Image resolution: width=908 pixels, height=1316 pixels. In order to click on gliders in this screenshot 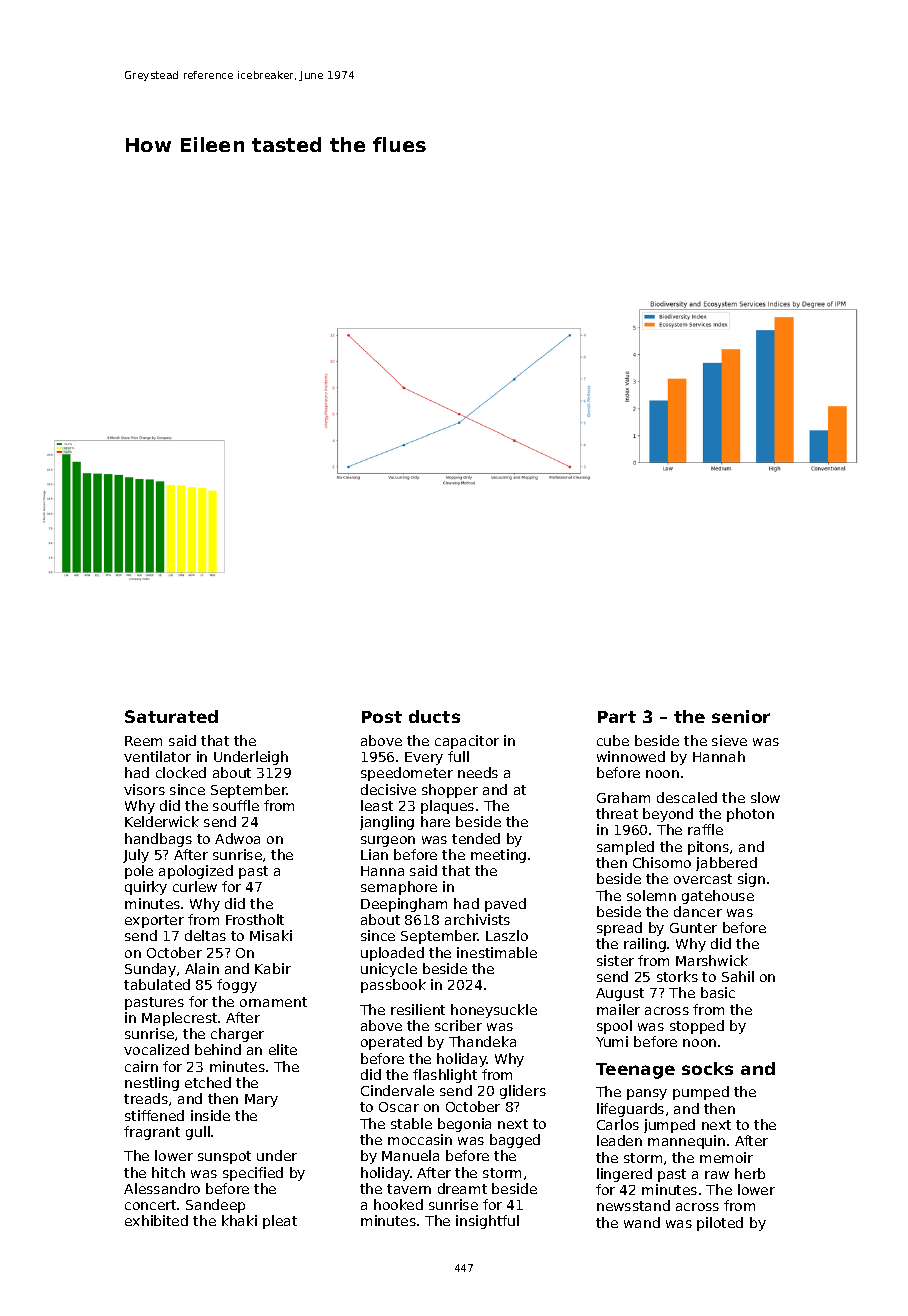, I will do `click(523, 1092)`.
